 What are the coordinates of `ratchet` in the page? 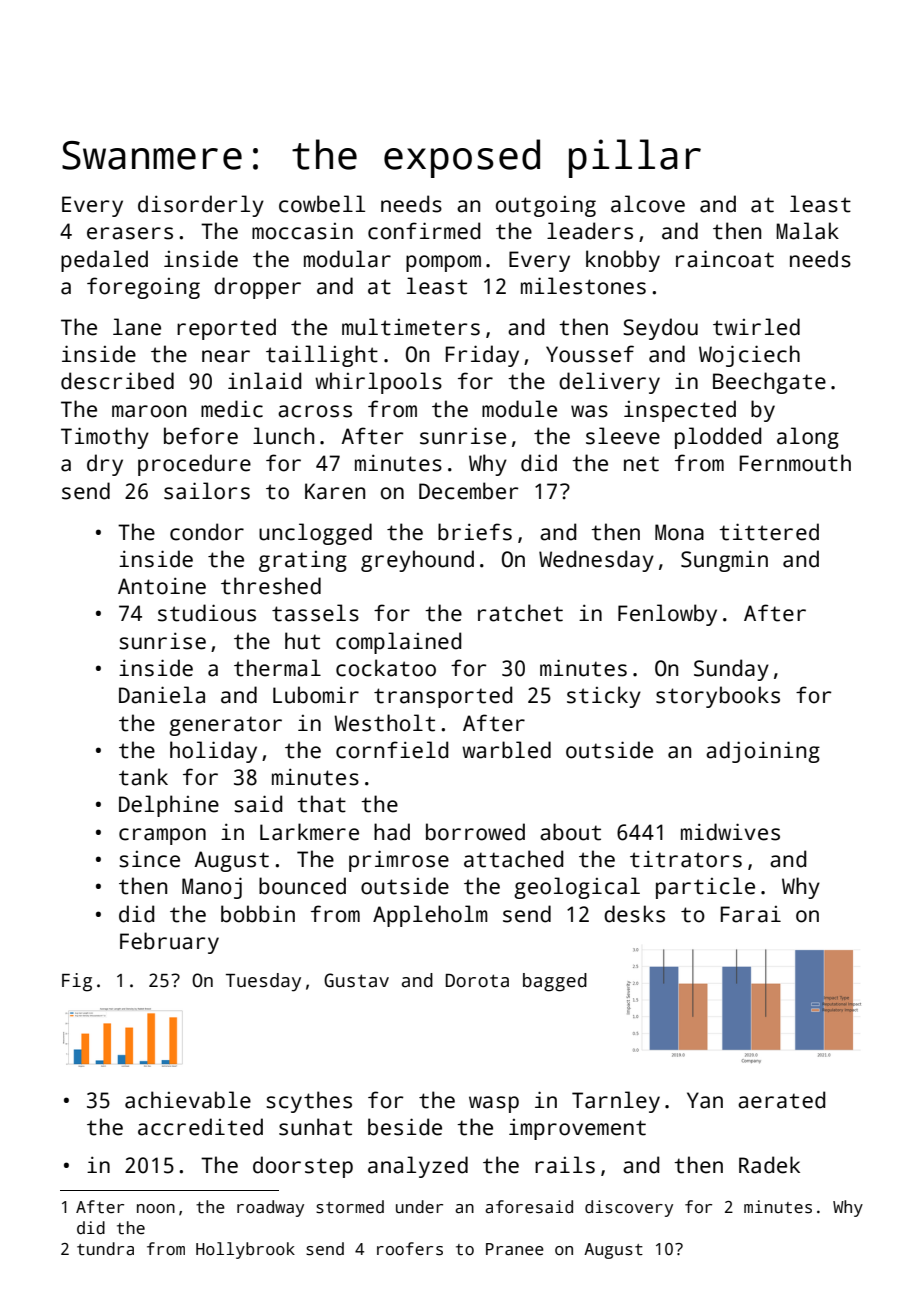 It's located at (520, 613).
